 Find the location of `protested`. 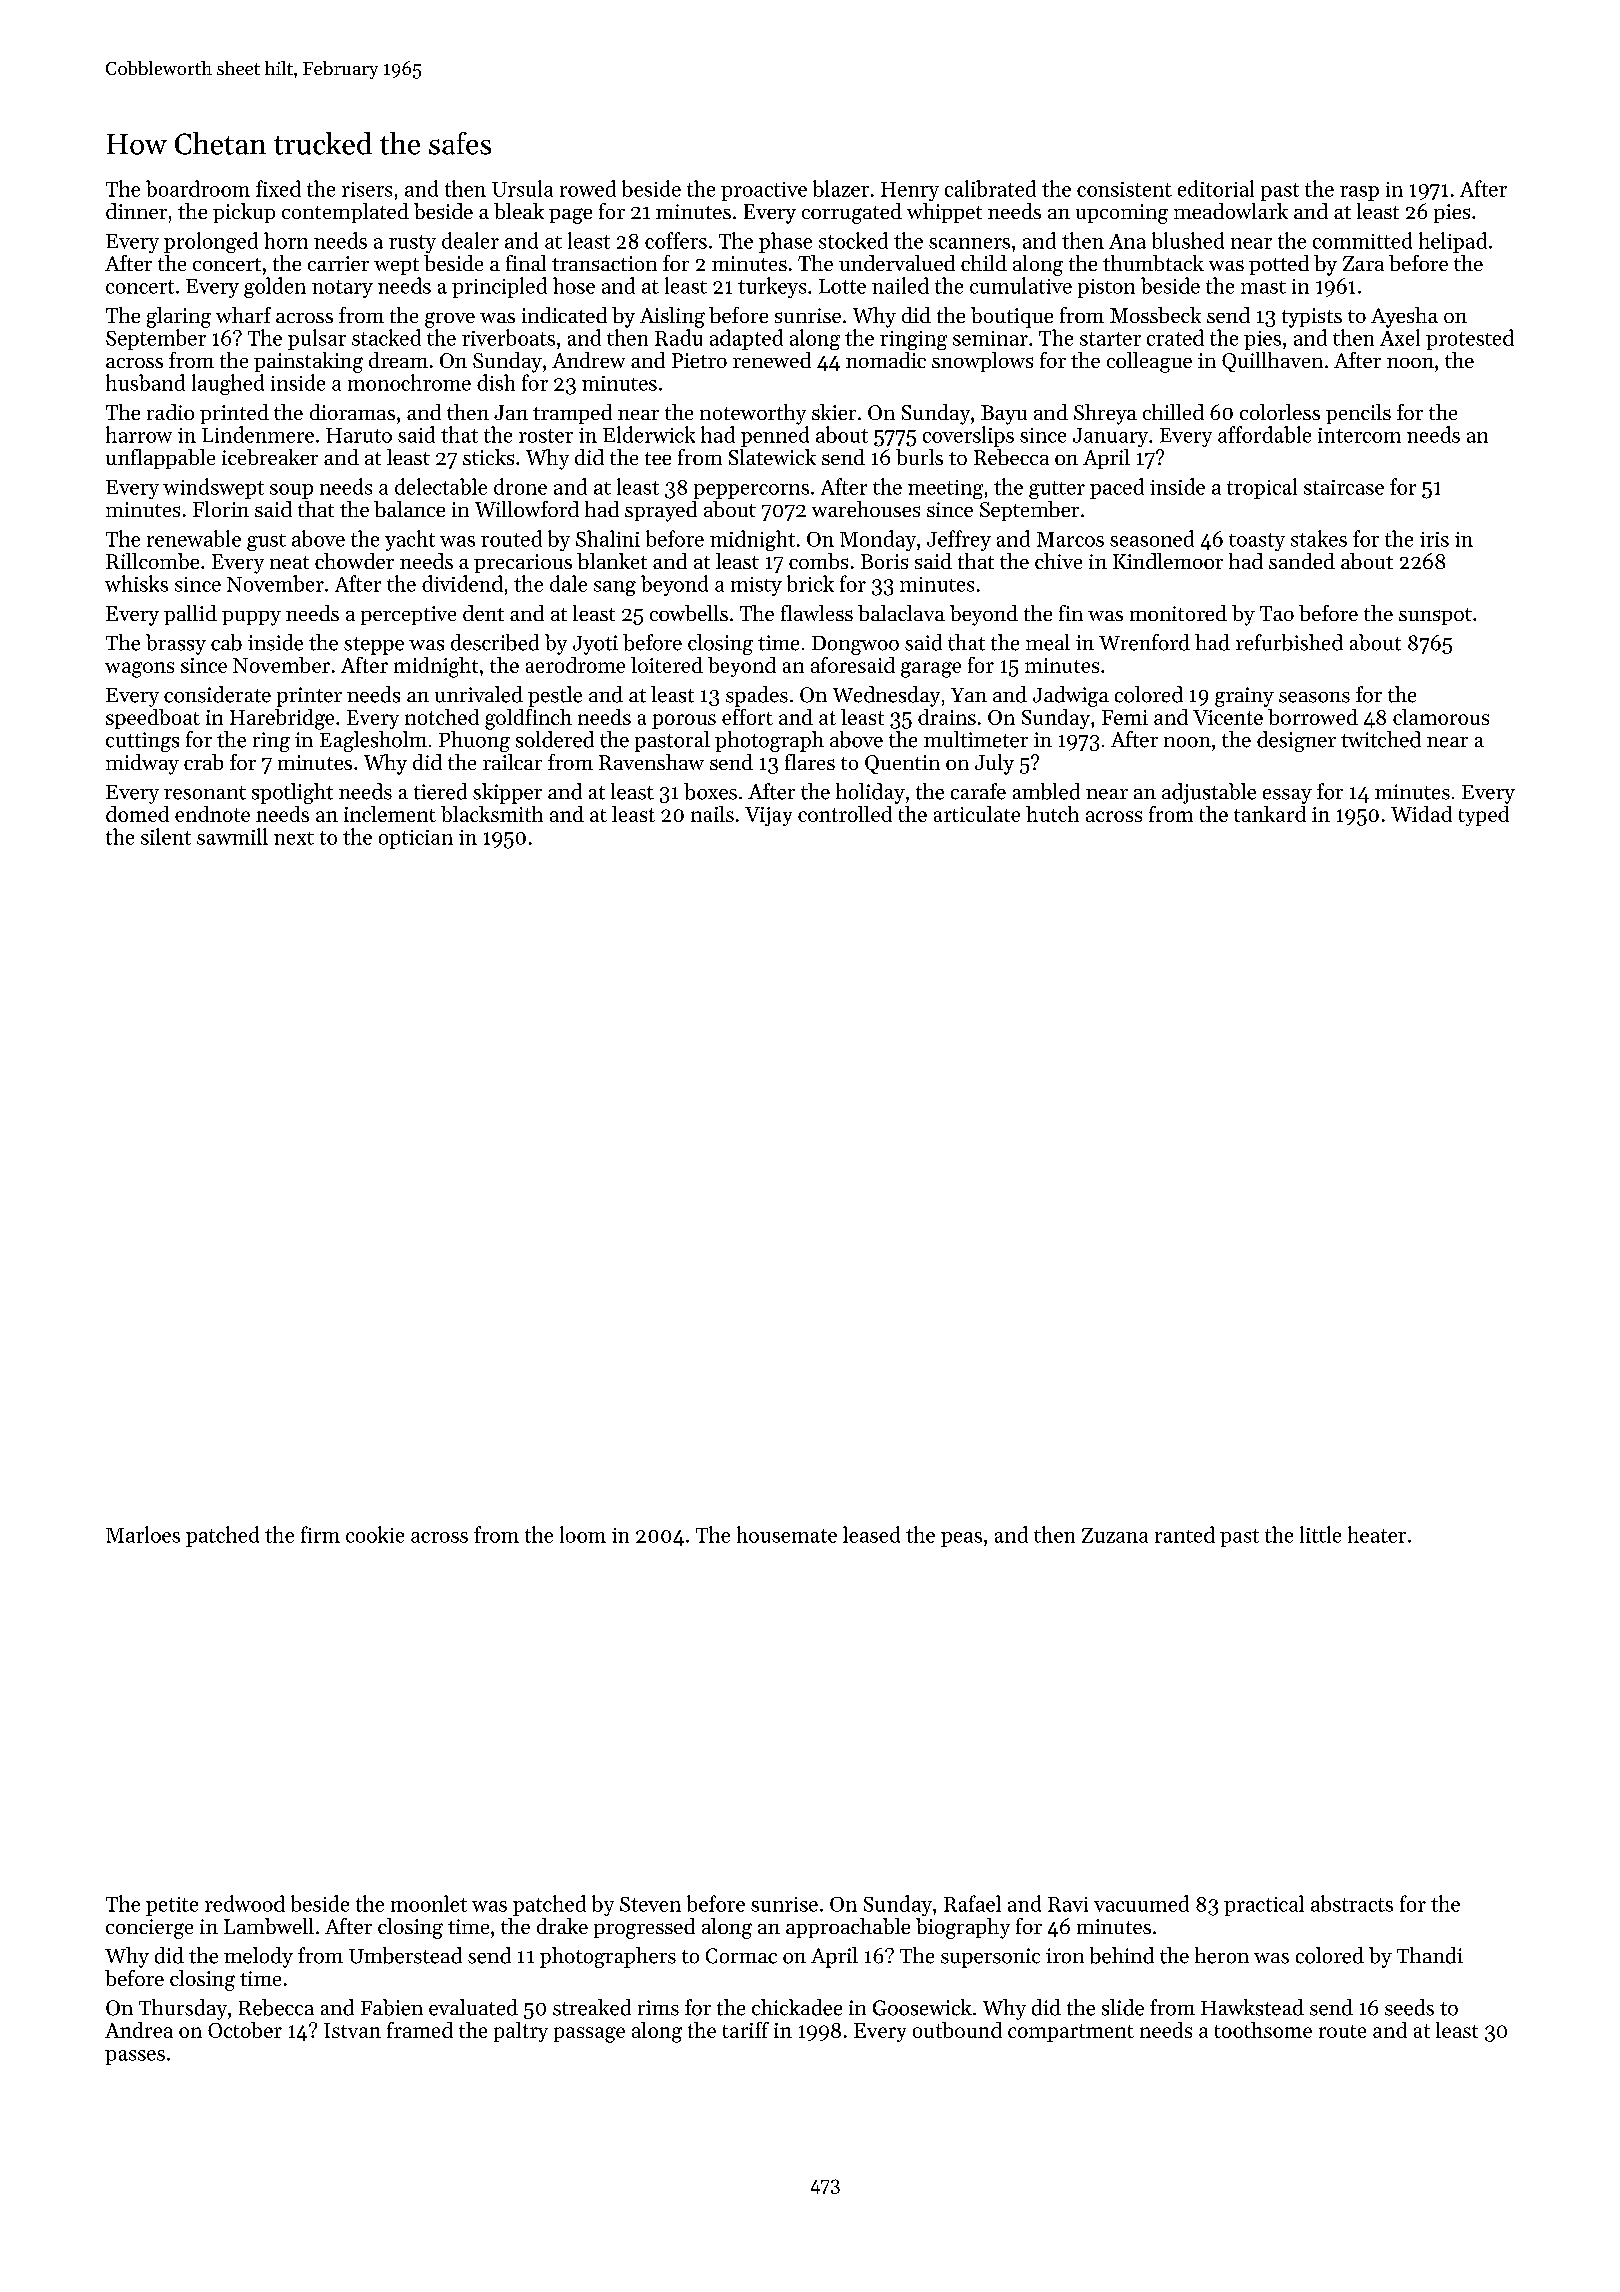

protested is located at coordinates (1470, 339).
